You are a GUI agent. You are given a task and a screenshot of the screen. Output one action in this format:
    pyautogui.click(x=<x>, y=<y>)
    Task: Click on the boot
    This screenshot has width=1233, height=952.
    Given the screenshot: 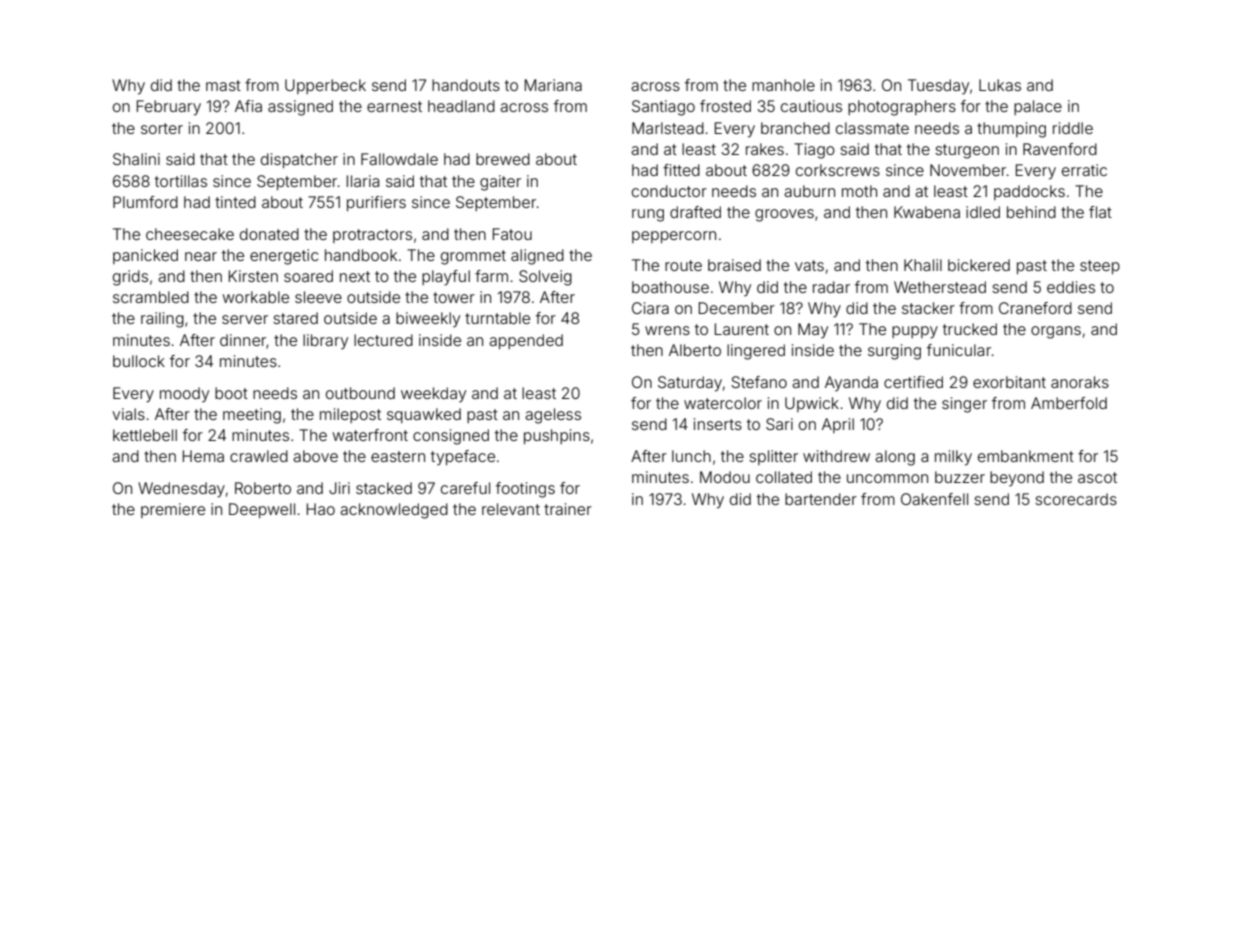 What is the action you would take?
    pyautogui.click(x=231, y=393)
